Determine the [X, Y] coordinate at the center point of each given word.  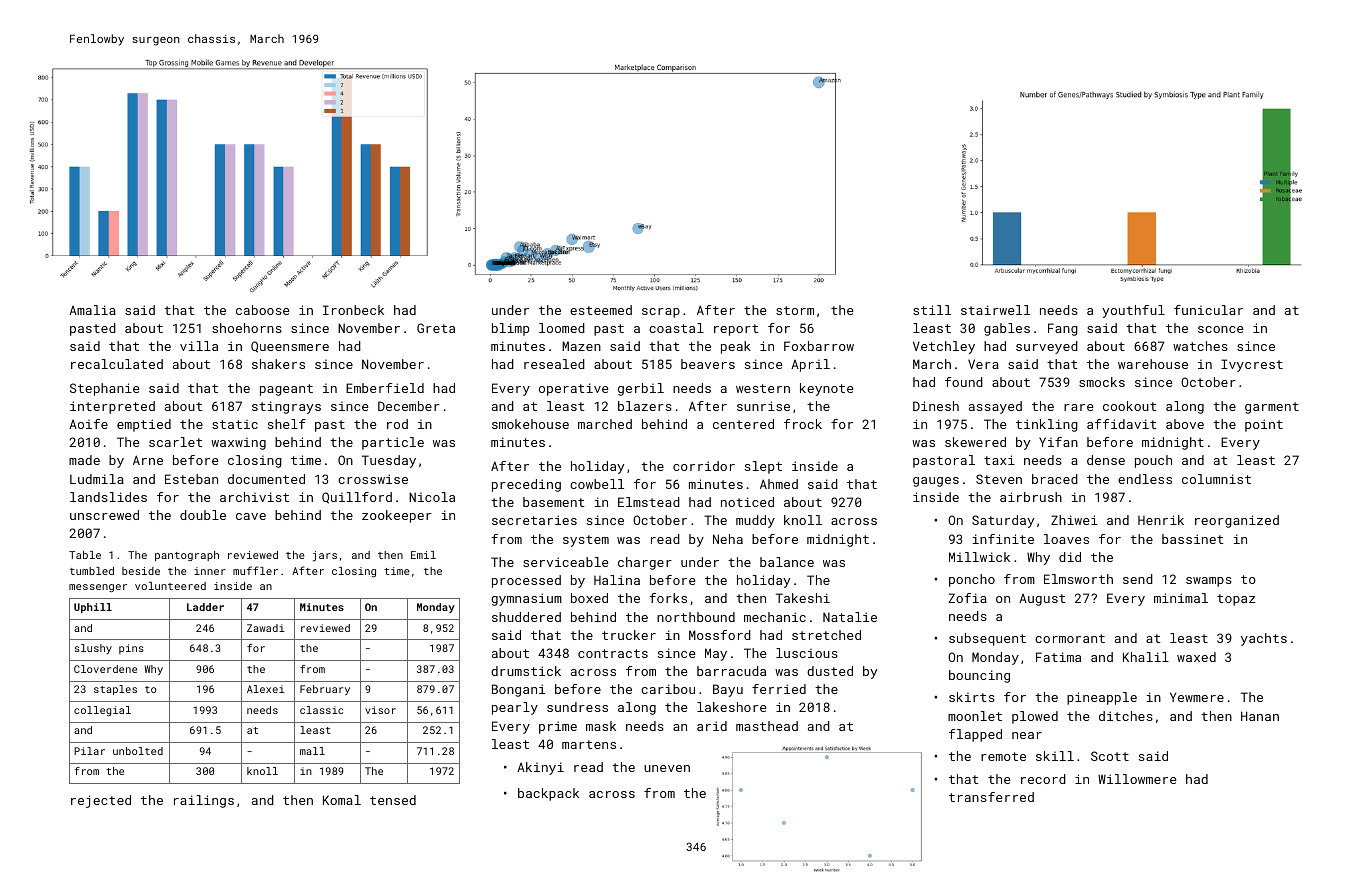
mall [312, 751]
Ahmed [779, 484]
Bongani [518, 690]
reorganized [1237, 521]
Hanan [1260, 716]
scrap [661, 313]
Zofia [967, 598]
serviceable [565, 562]
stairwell [995, 310]
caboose [262, 310]
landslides [108, 497]
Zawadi [265, 628]
